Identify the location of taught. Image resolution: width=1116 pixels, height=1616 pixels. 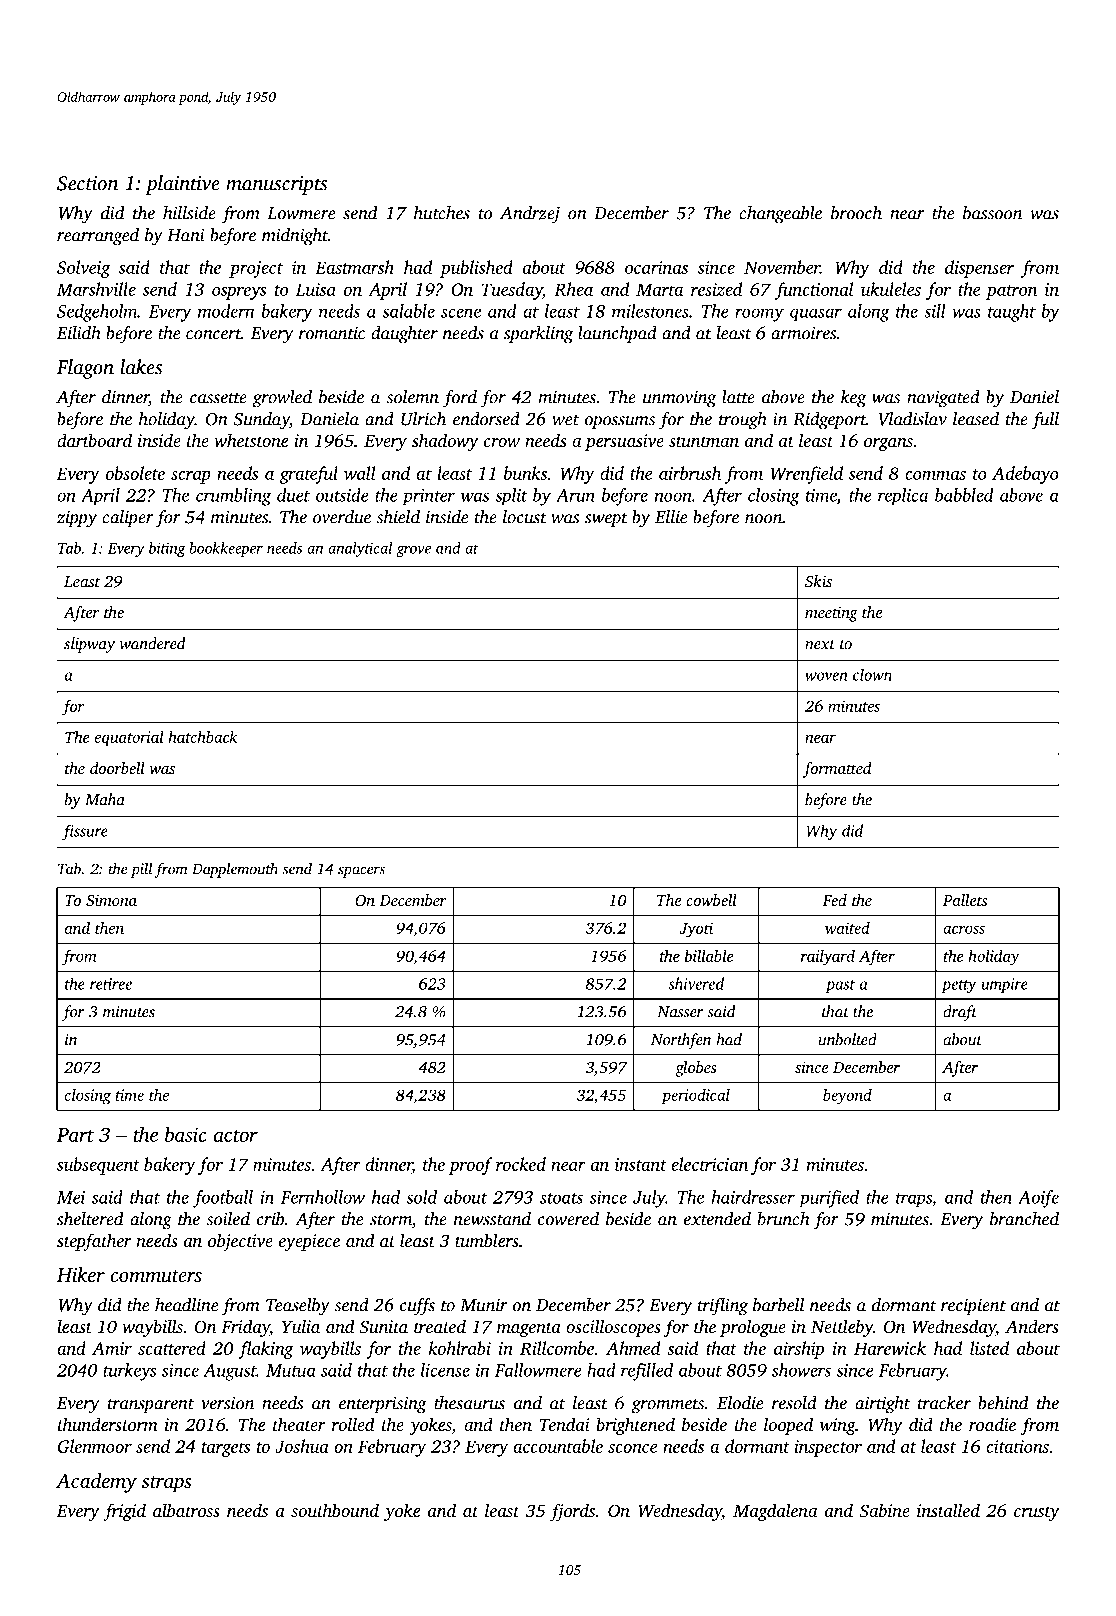
(1012, 313).
